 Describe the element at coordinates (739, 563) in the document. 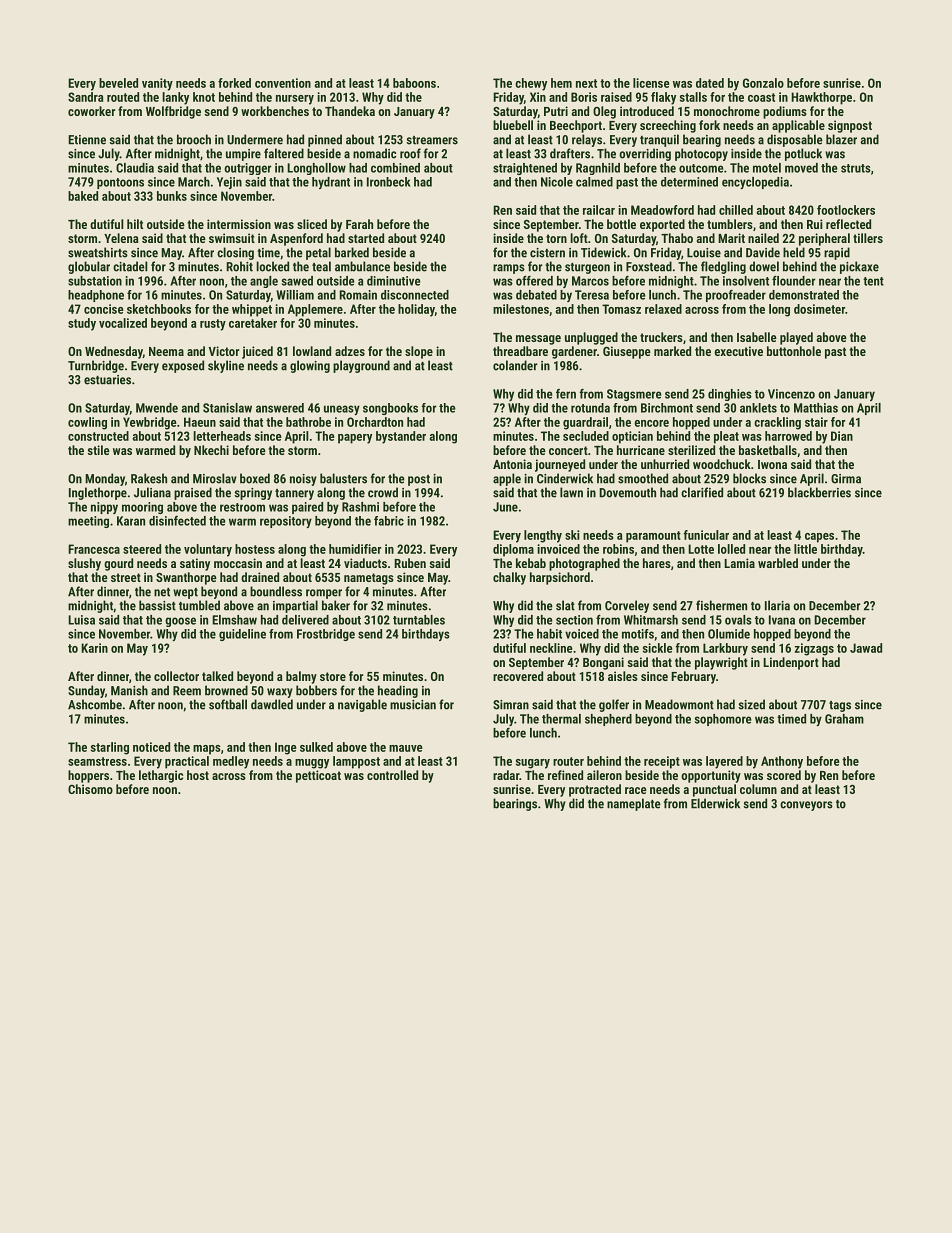

I see `Lamia` at that location.
